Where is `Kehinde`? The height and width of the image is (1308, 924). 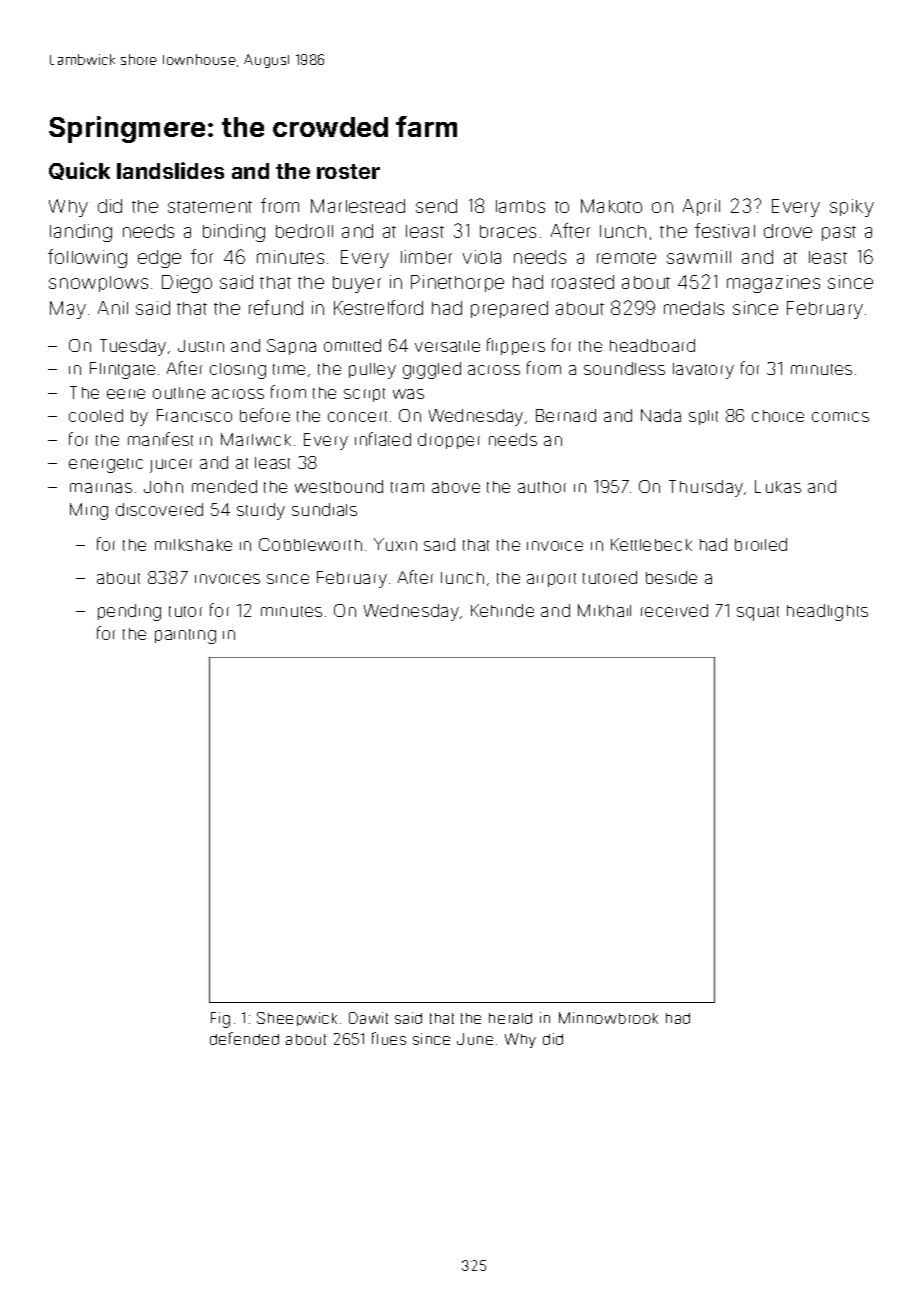 Kehinde is located at coordinates (502, 610).
